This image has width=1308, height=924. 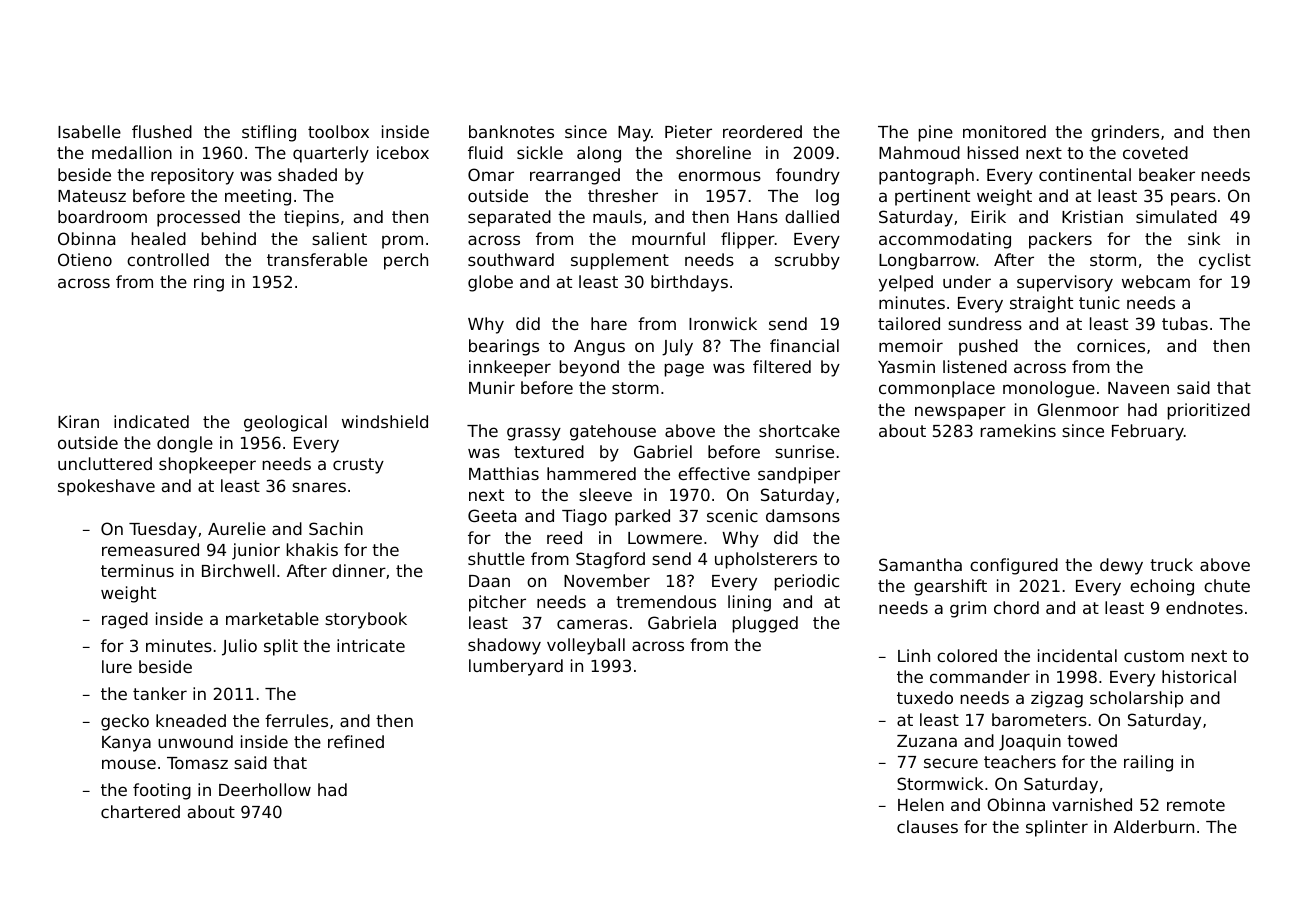 I want to click on Linh, so click(x=914, y=655).
